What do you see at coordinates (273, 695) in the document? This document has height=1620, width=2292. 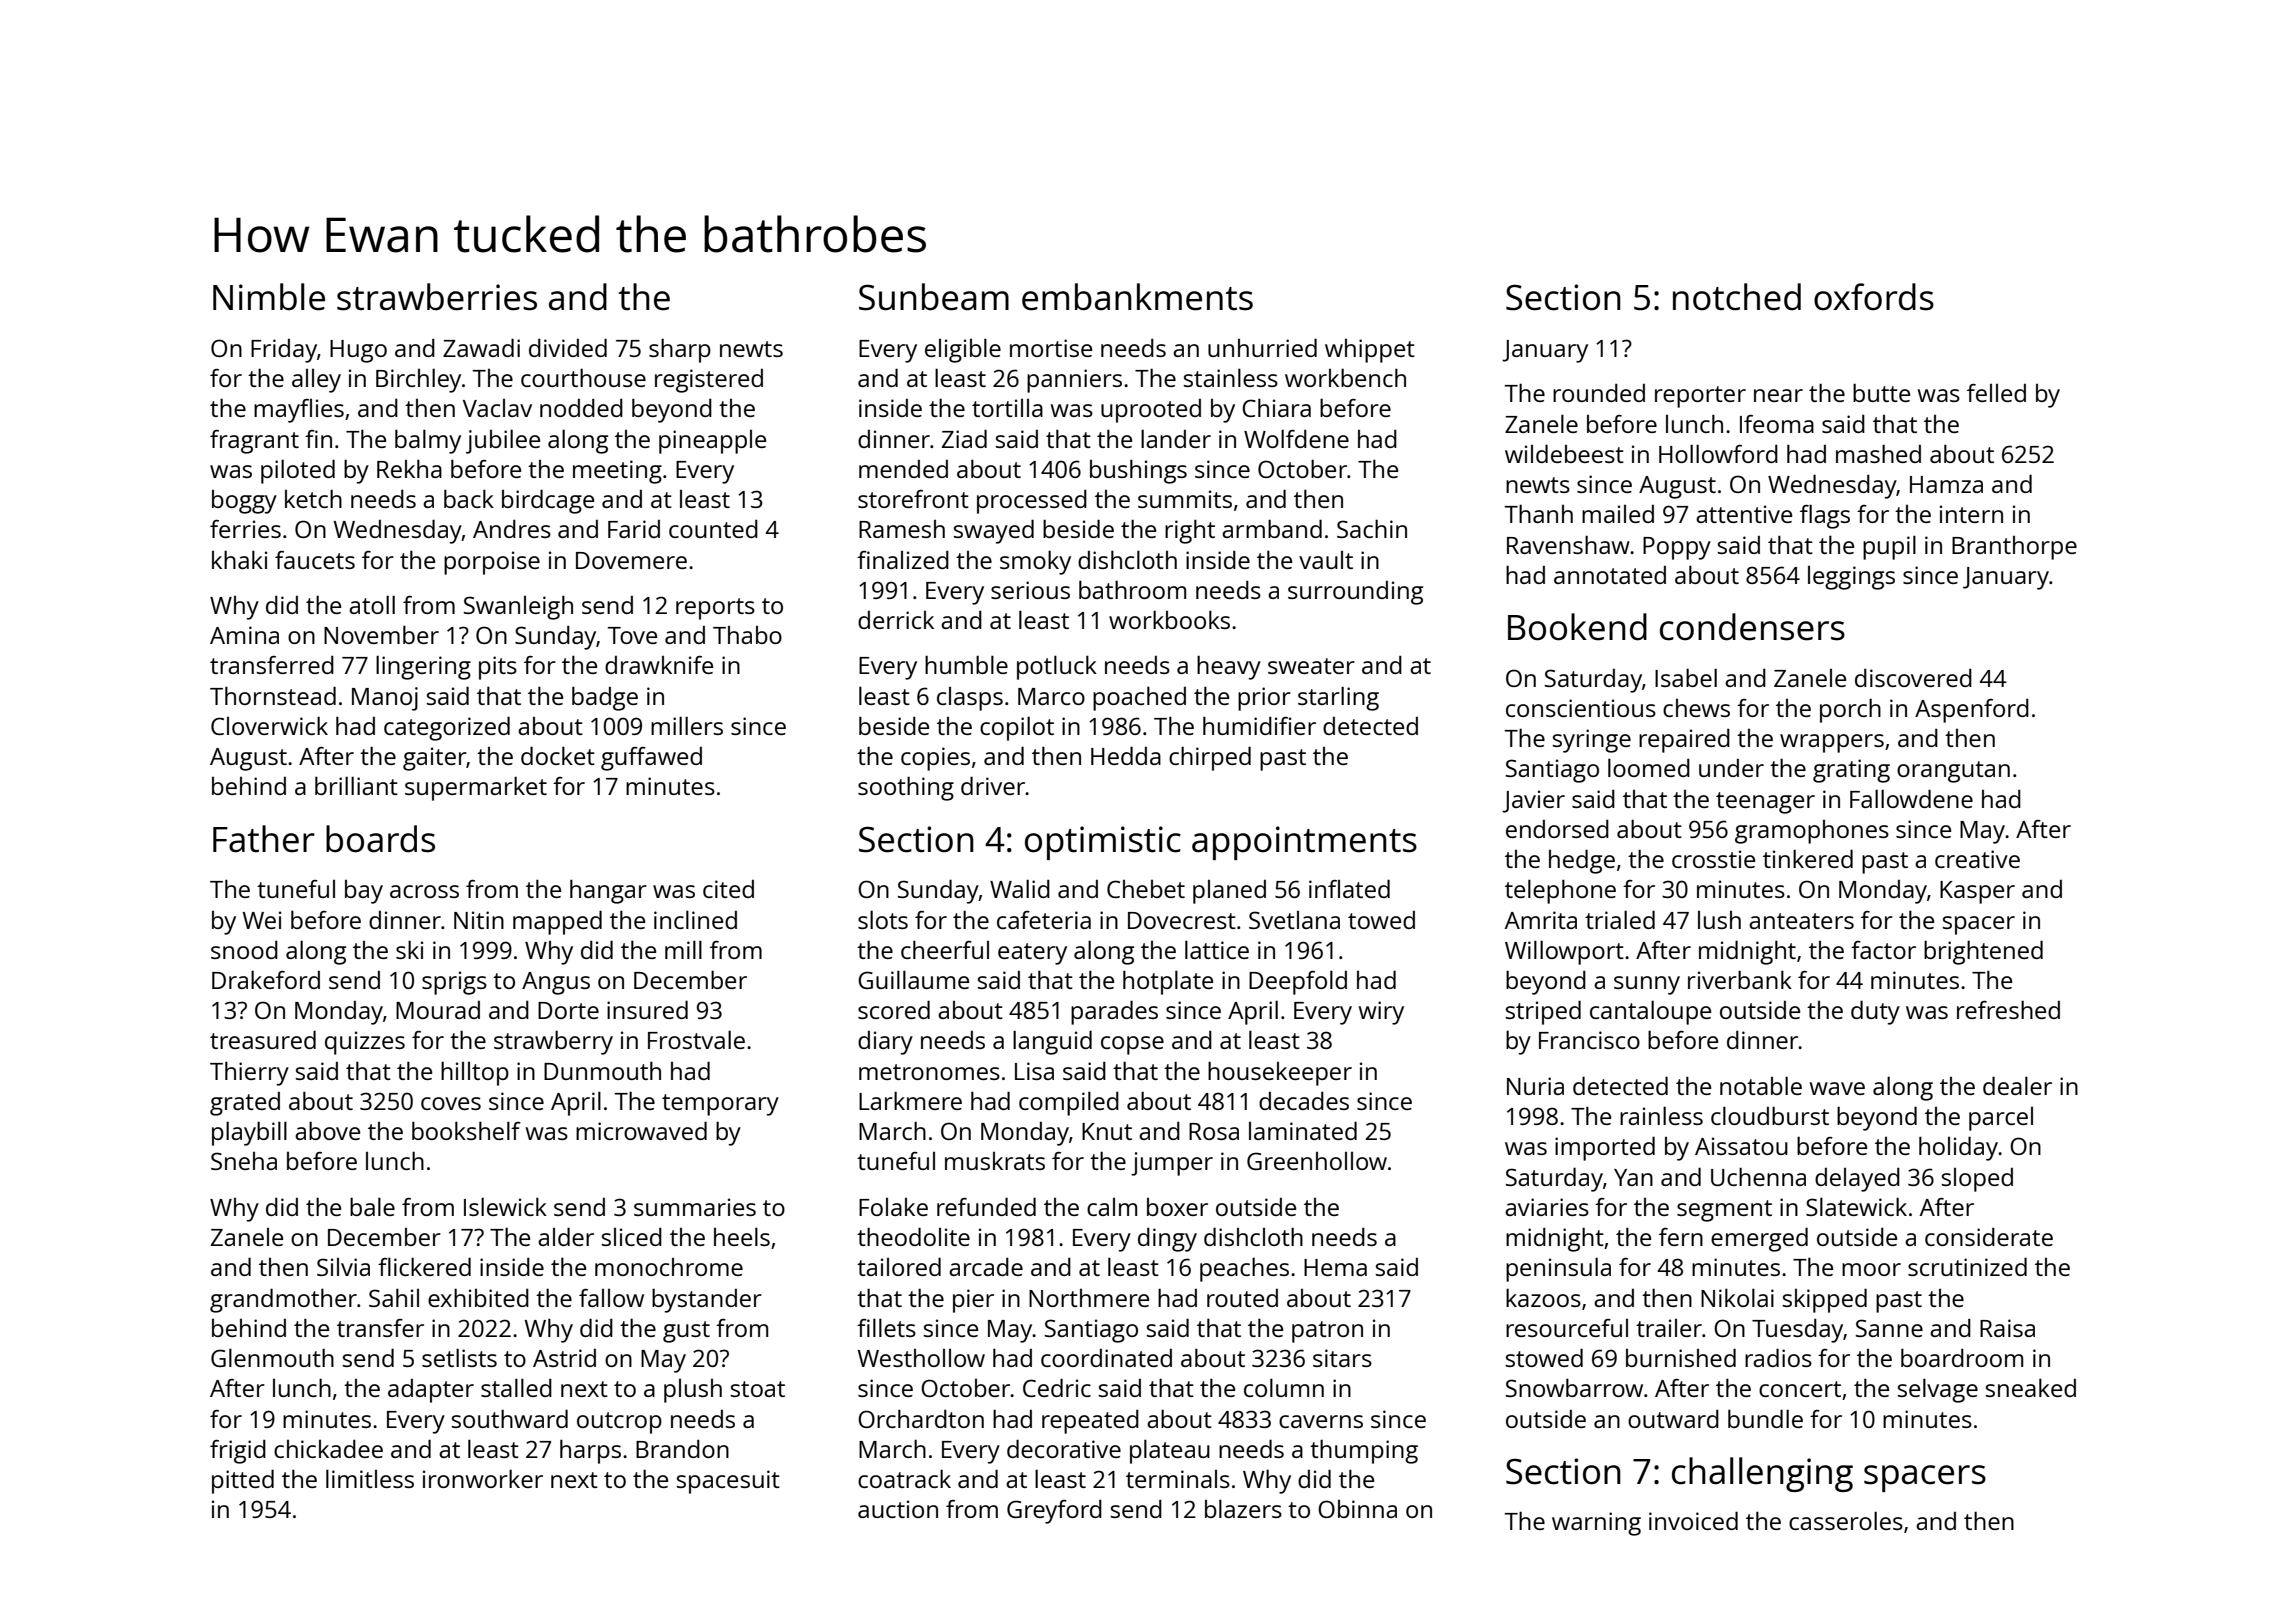 I see `Thornstead` at bounding box center [273, 695].
